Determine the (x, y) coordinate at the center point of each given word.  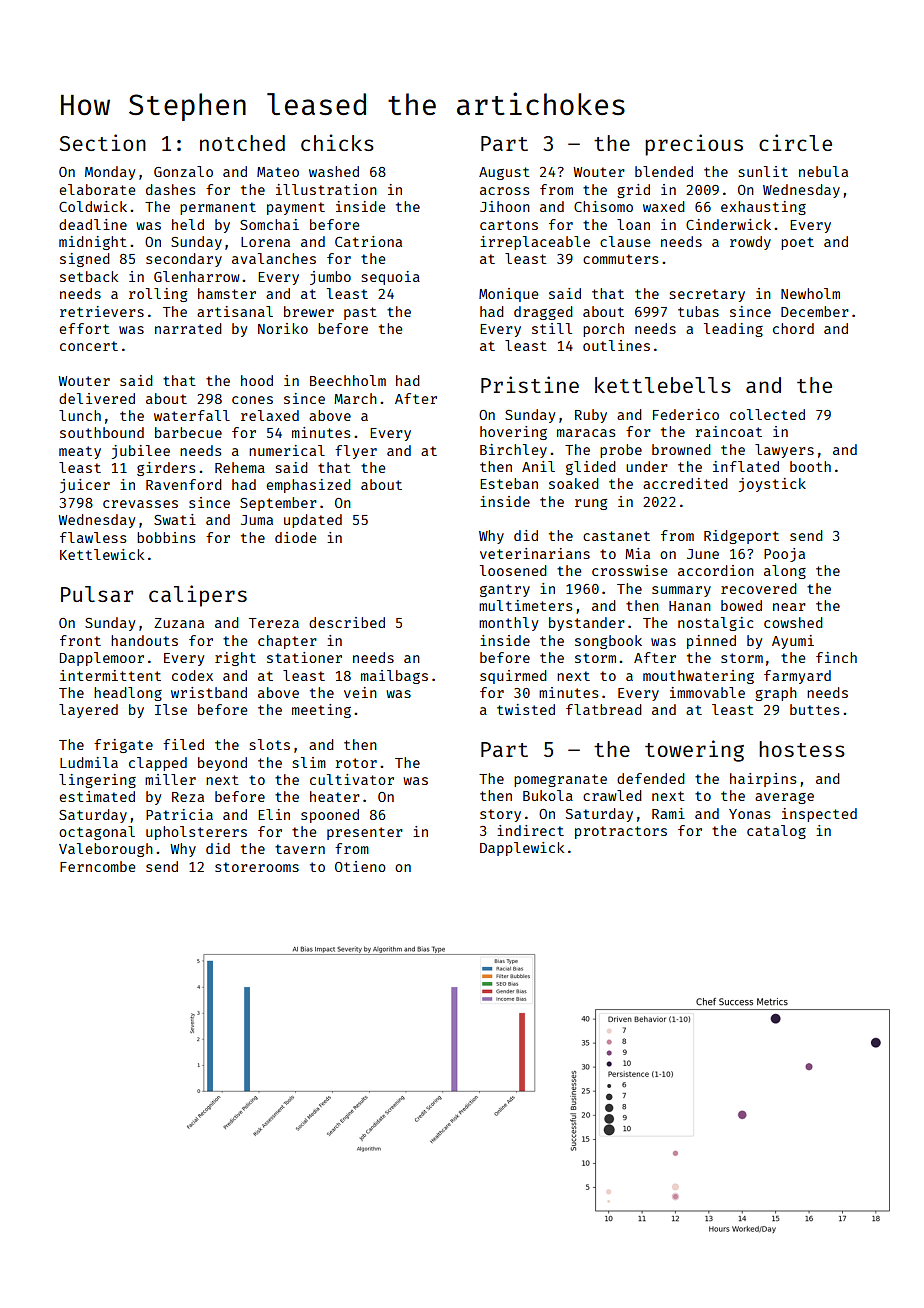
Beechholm (348, 380)
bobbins (166, 537)
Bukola (548, 795)
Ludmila (89, 762)
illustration (326, 189)
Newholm (810, 293)
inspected (819, 815)
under (647, 466)
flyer (356, 452)
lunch (80, 415)
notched (242, 143)
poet (797, 243)
